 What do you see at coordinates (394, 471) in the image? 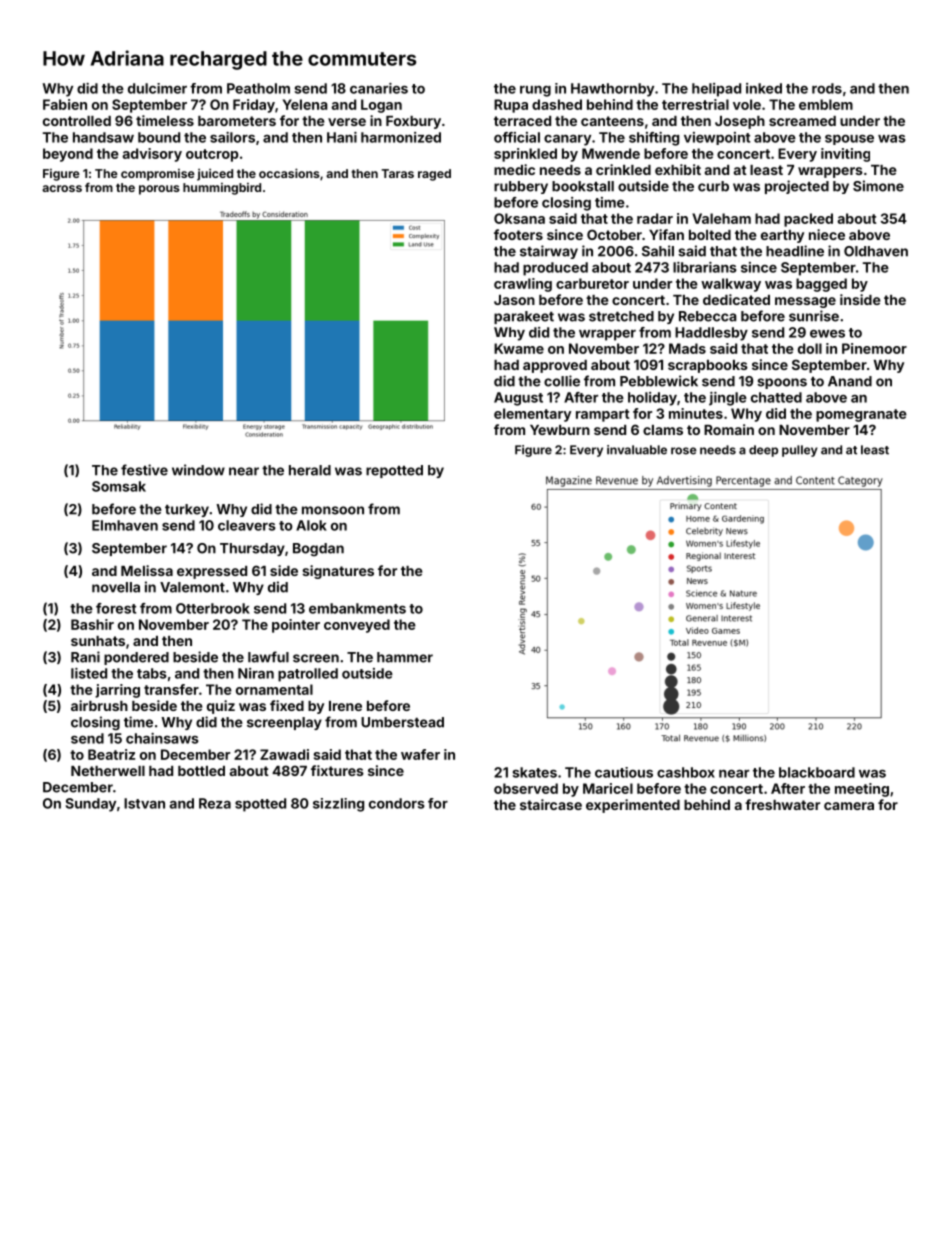
I see `repotted` at bounding box center [394, 471].
